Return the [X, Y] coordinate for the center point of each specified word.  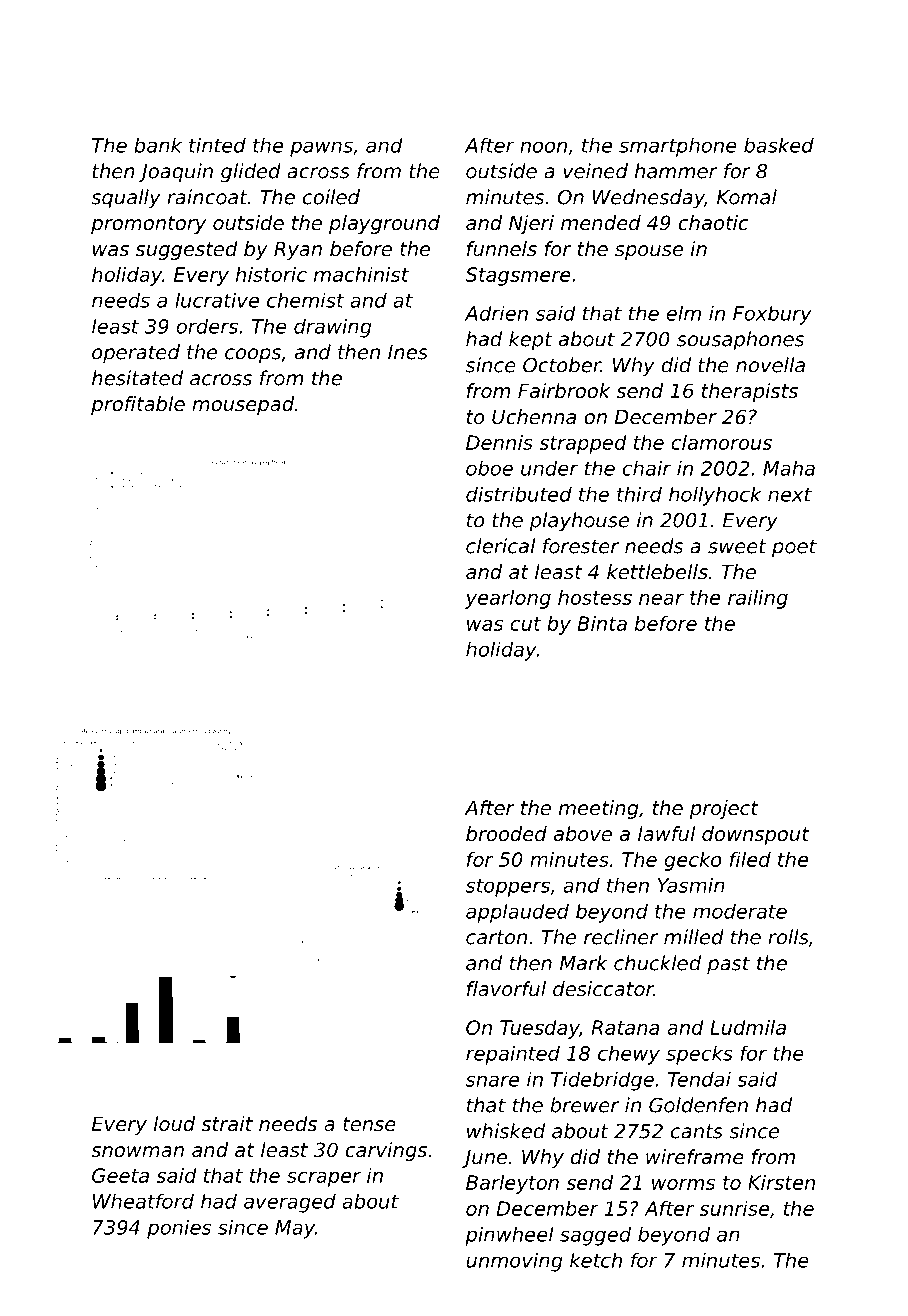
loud [174, 1124]
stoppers [508, 887]
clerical [500, 546]
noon [543, 147]
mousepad [243, 405]
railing [758, 599]
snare [492, 1081]
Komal [747, 197]
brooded [506, 834]
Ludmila [748, 1027]
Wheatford [143, 1201]
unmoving [515, 1262]
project [724, 809]
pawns [321, 149]
